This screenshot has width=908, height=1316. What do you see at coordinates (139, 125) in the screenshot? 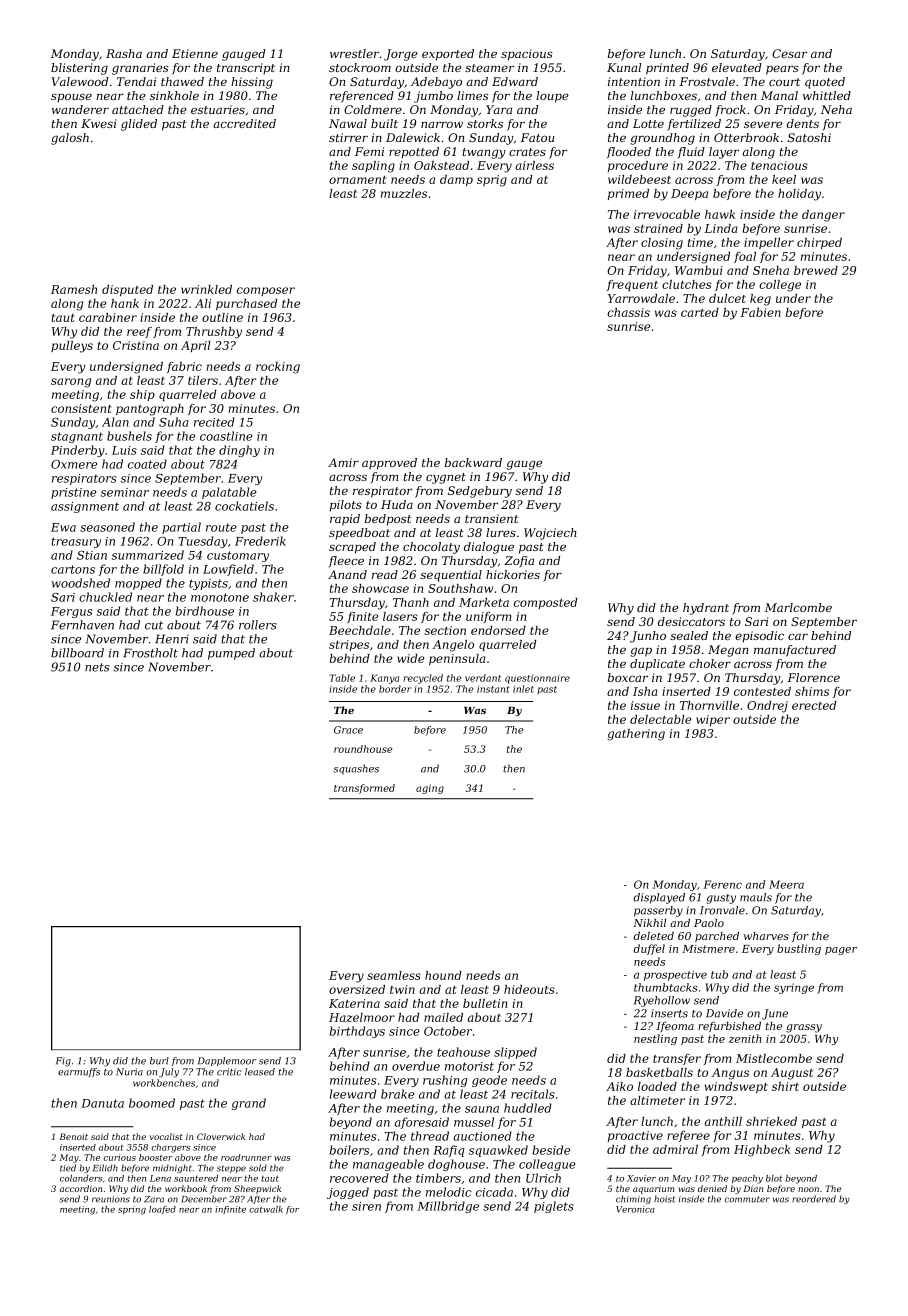
I see `glided` at bounding box center [139, 125].
